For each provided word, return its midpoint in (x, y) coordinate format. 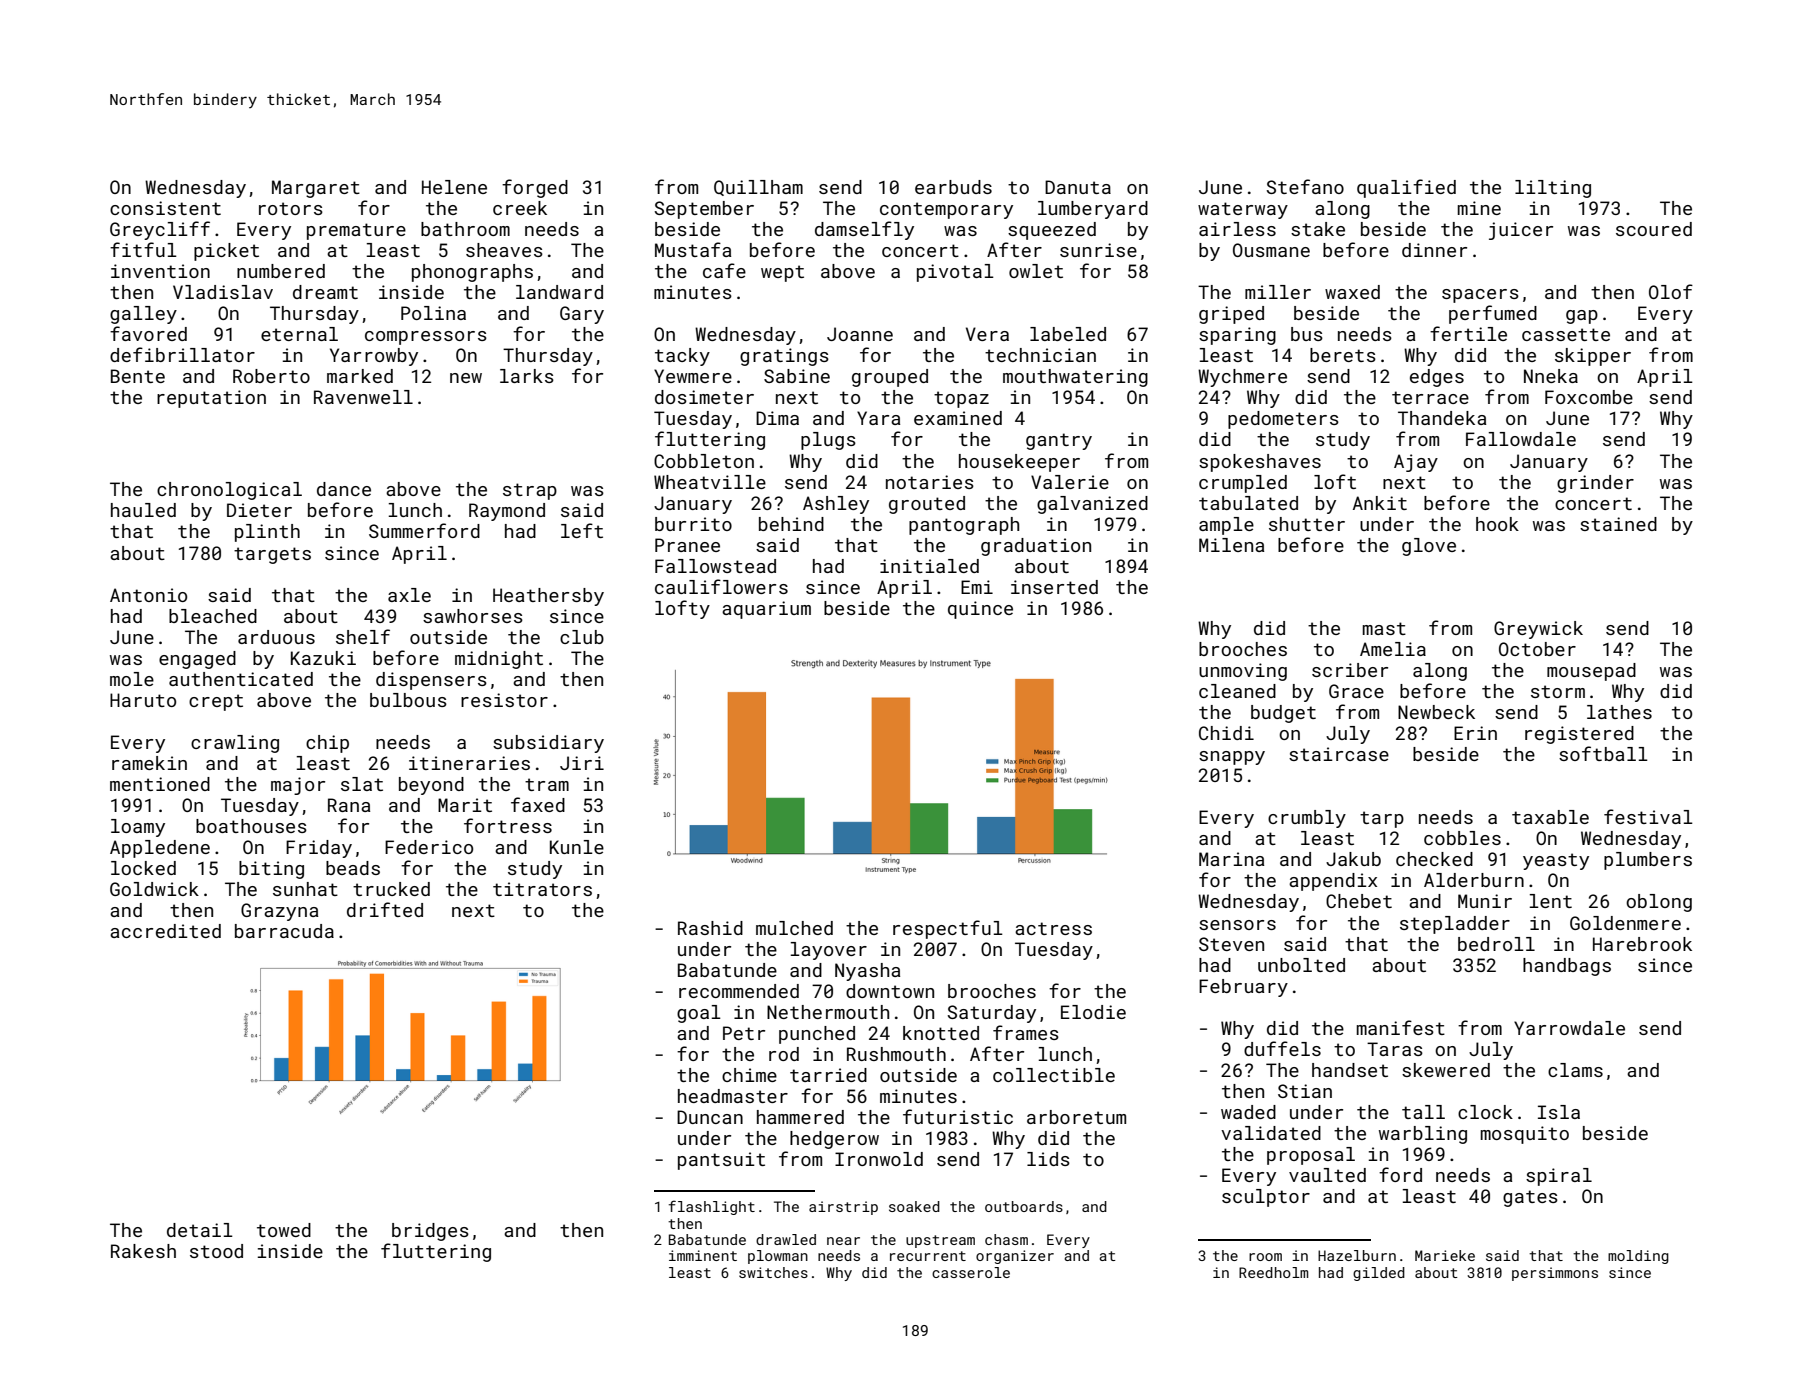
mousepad (1591, 672)
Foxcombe (1589, 397)
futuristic (958, 1116)
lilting (1553, 189)
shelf (363, 636)
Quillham (758, 188)
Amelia (1393, 649)
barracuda (284, 931)
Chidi (1226, 733)
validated (1271, 1133)
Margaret (316, 189)
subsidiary (548, 744)
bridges (430, 1232)
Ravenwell (363, 397)
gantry (1059, 441)
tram (547, 784)
